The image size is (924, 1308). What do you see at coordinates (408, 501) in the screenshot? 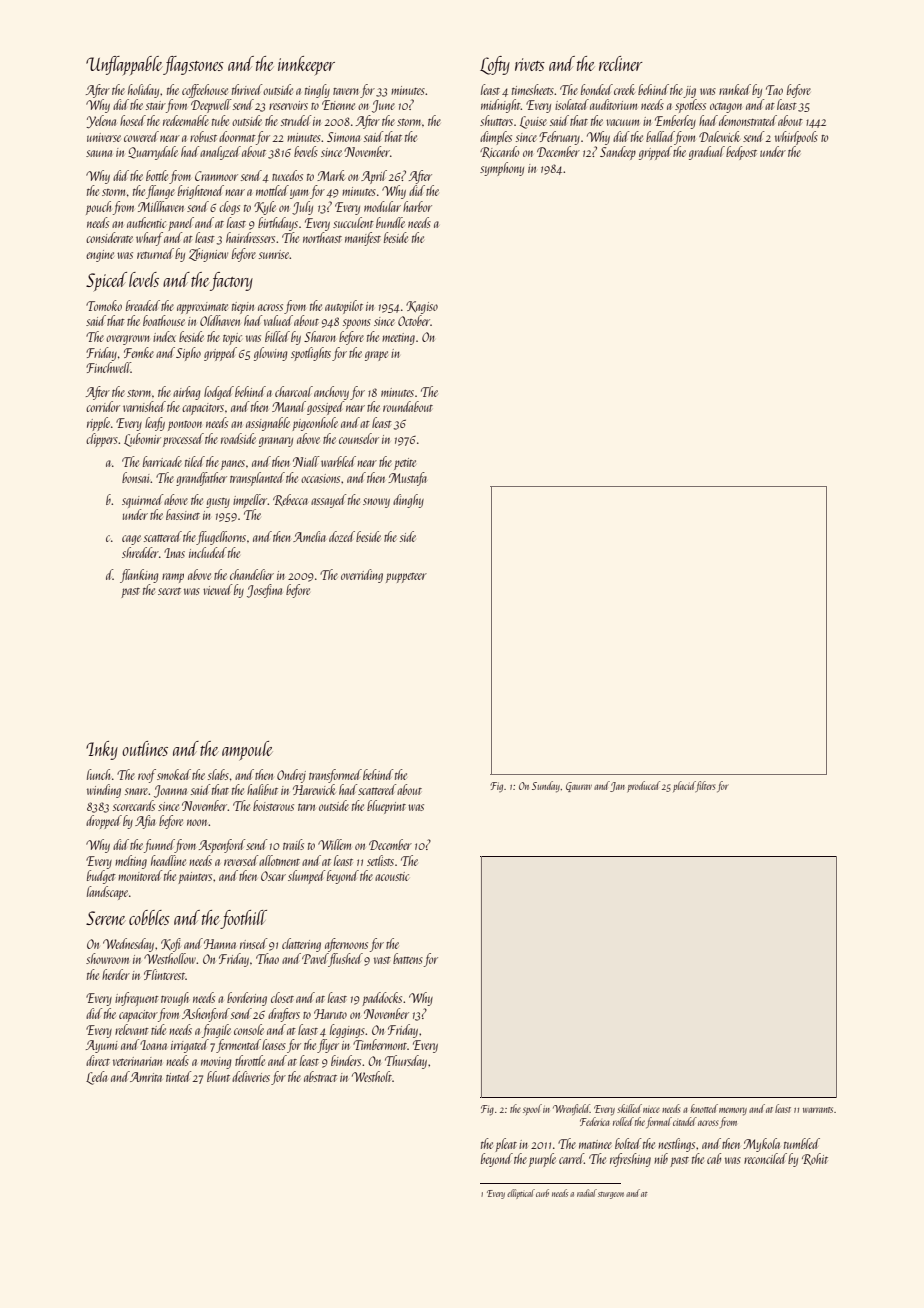
I see `dinghy` at bounding box center [408, 501].
